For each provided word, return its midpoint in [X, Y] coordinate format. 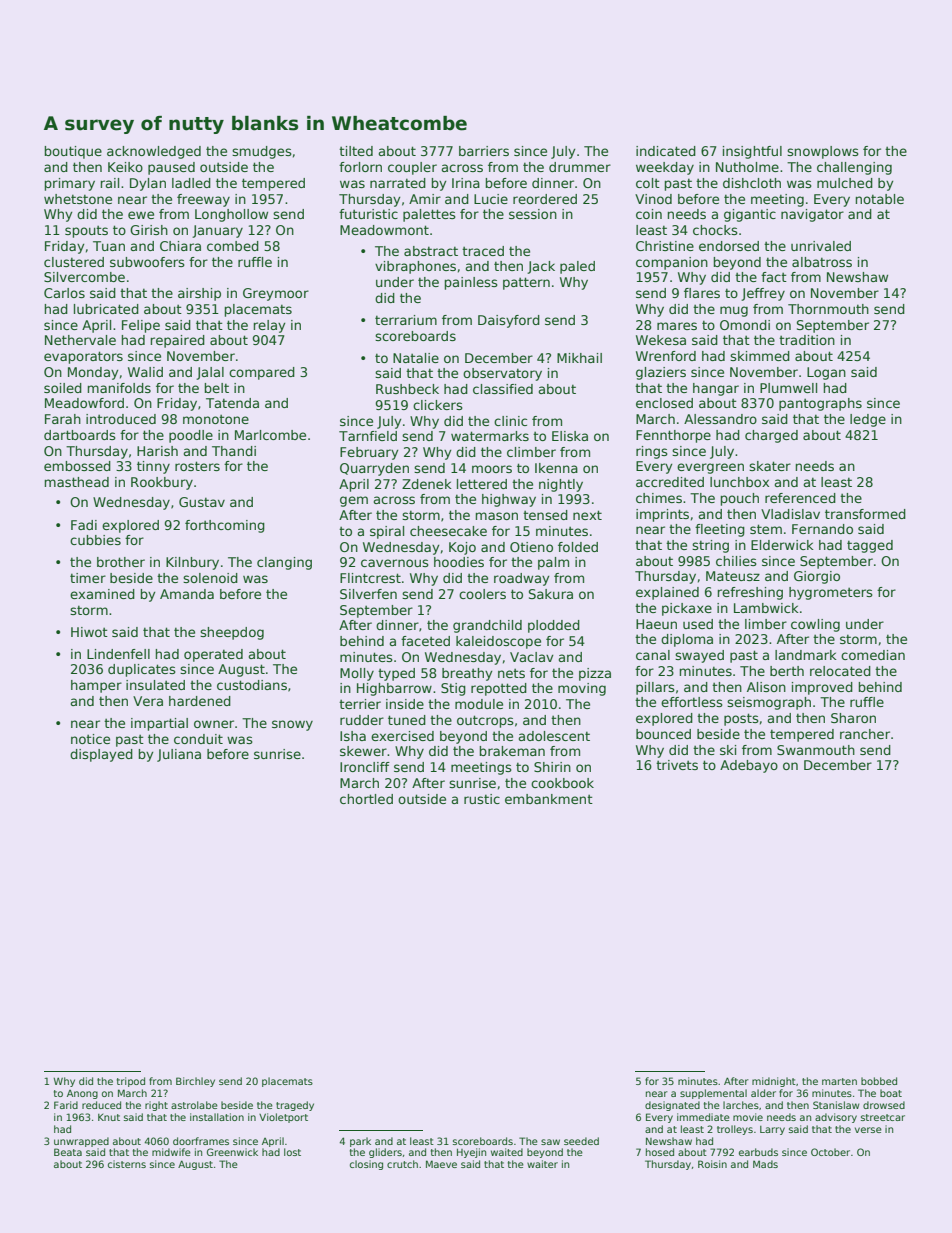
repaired [178, 341]
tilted [356, 151]
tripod [131, 1082]
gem [354, 501]
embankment [549, 799]
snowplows [823, 152]
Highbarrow [394, 689]
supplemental [713, 1094]
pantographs [820, 404]
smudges [262, 152]
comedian [873, 655]
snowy [292, 725]
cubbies [95, 540]
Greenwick [232, 1152]
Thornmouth [828, 309]
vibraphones [415, 267]
